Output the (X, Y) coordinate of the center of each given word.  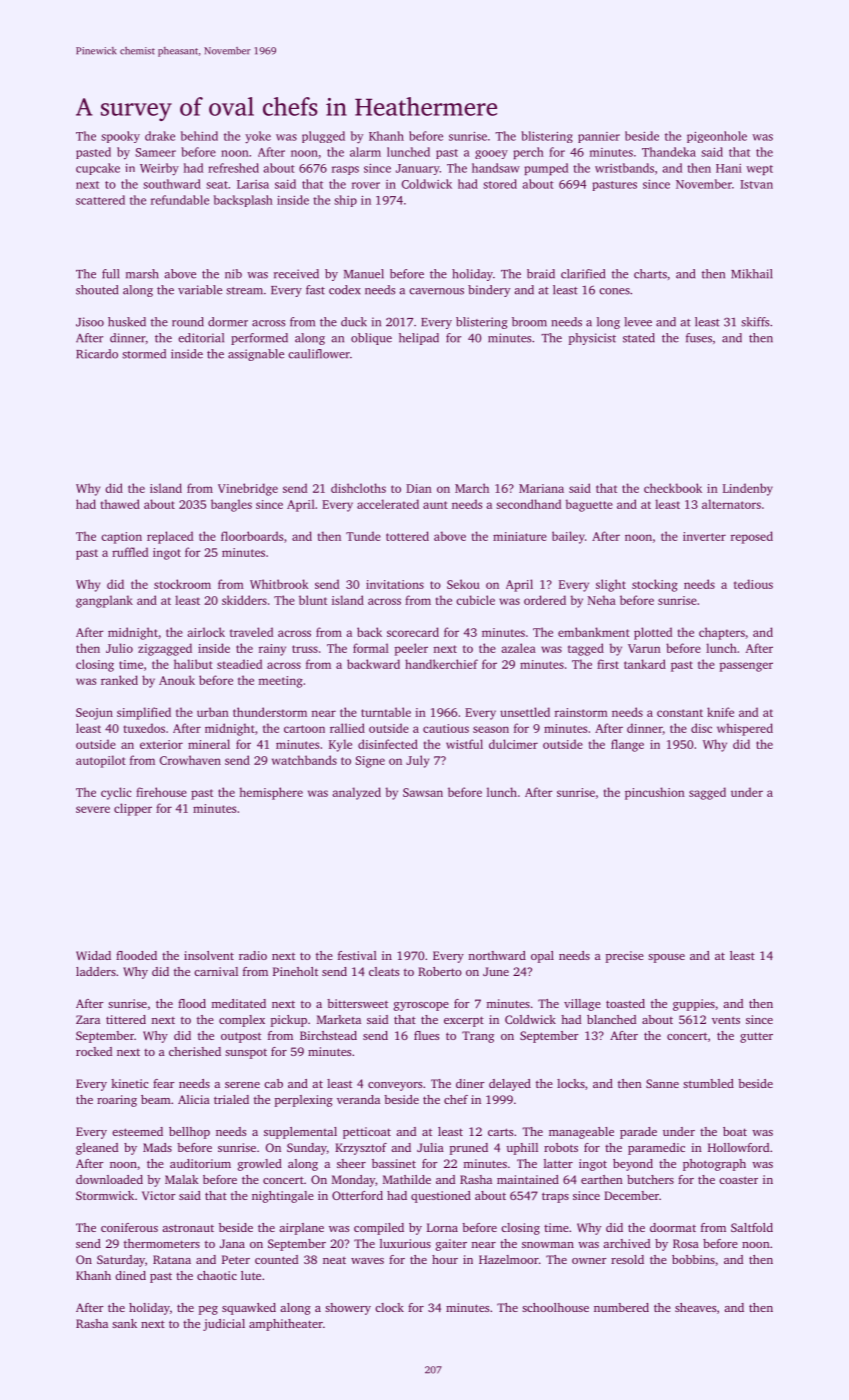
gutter (756, 1037)
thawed (120, 504)
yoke (258, 137)
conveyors (395, 1086)
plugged (323, 137)
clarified (583, 274)
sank (124, 1323)
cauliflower (319, 354)
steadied (239, 664)
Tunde (363, 536)
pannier (599, 137)
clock (389, 1307)
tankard (645, 664)
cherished (195, 1051)
